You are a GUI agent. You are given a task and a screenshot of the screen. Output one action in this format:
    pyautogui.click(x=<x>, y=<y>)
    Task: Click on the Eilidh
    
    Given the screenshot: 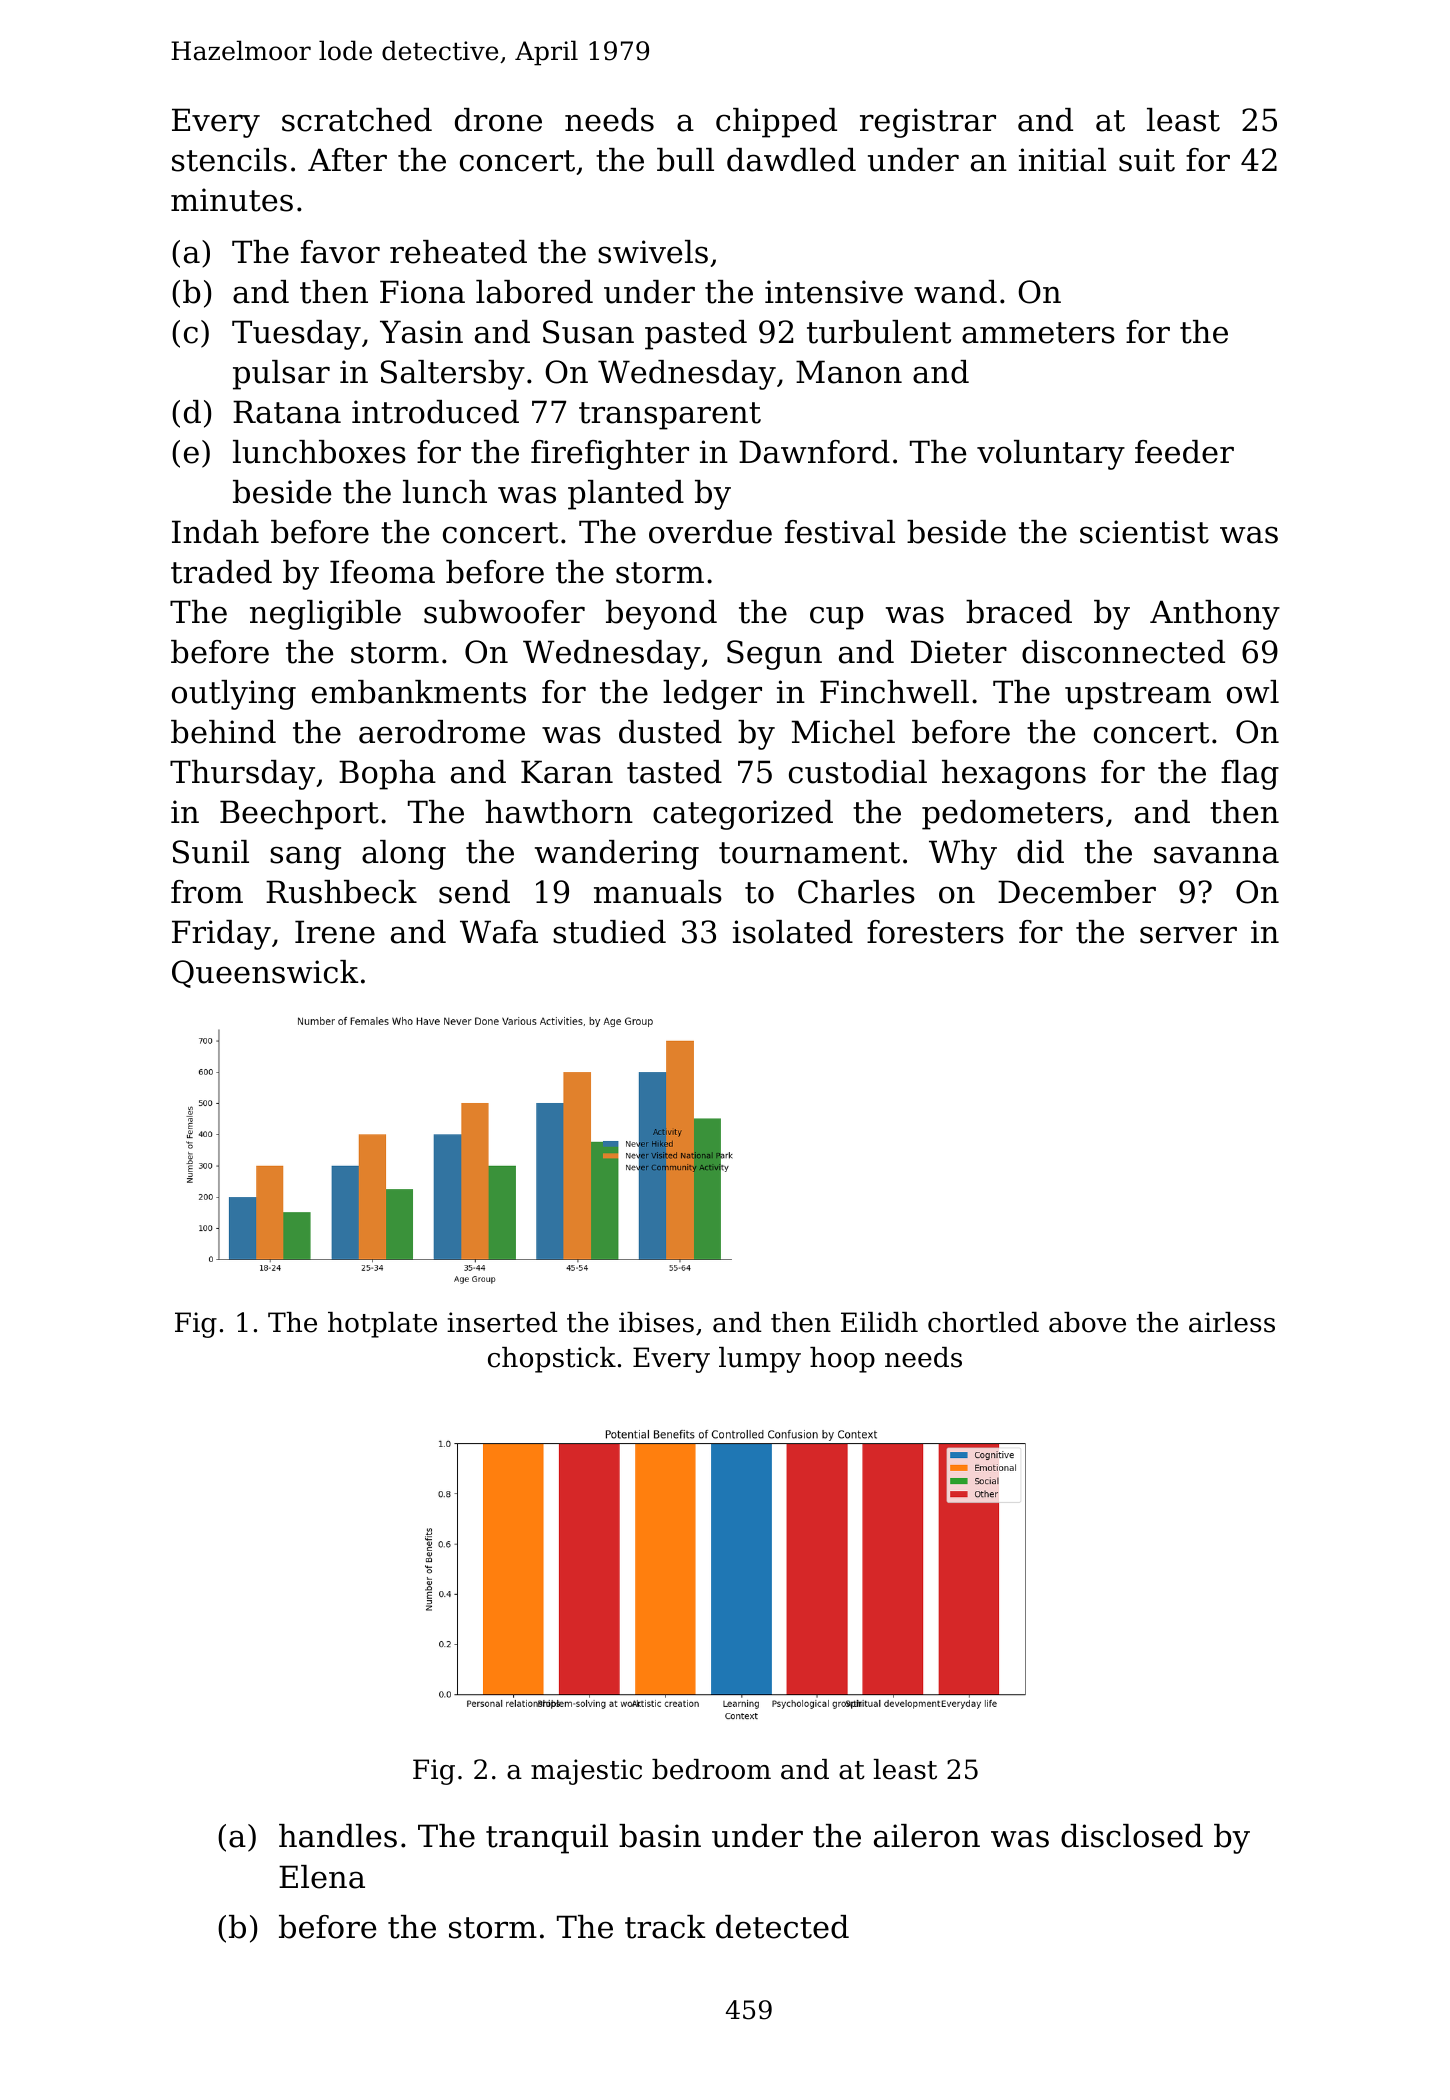 What is the action you would take?
    pyautogui.click(x=879, y=1322)
